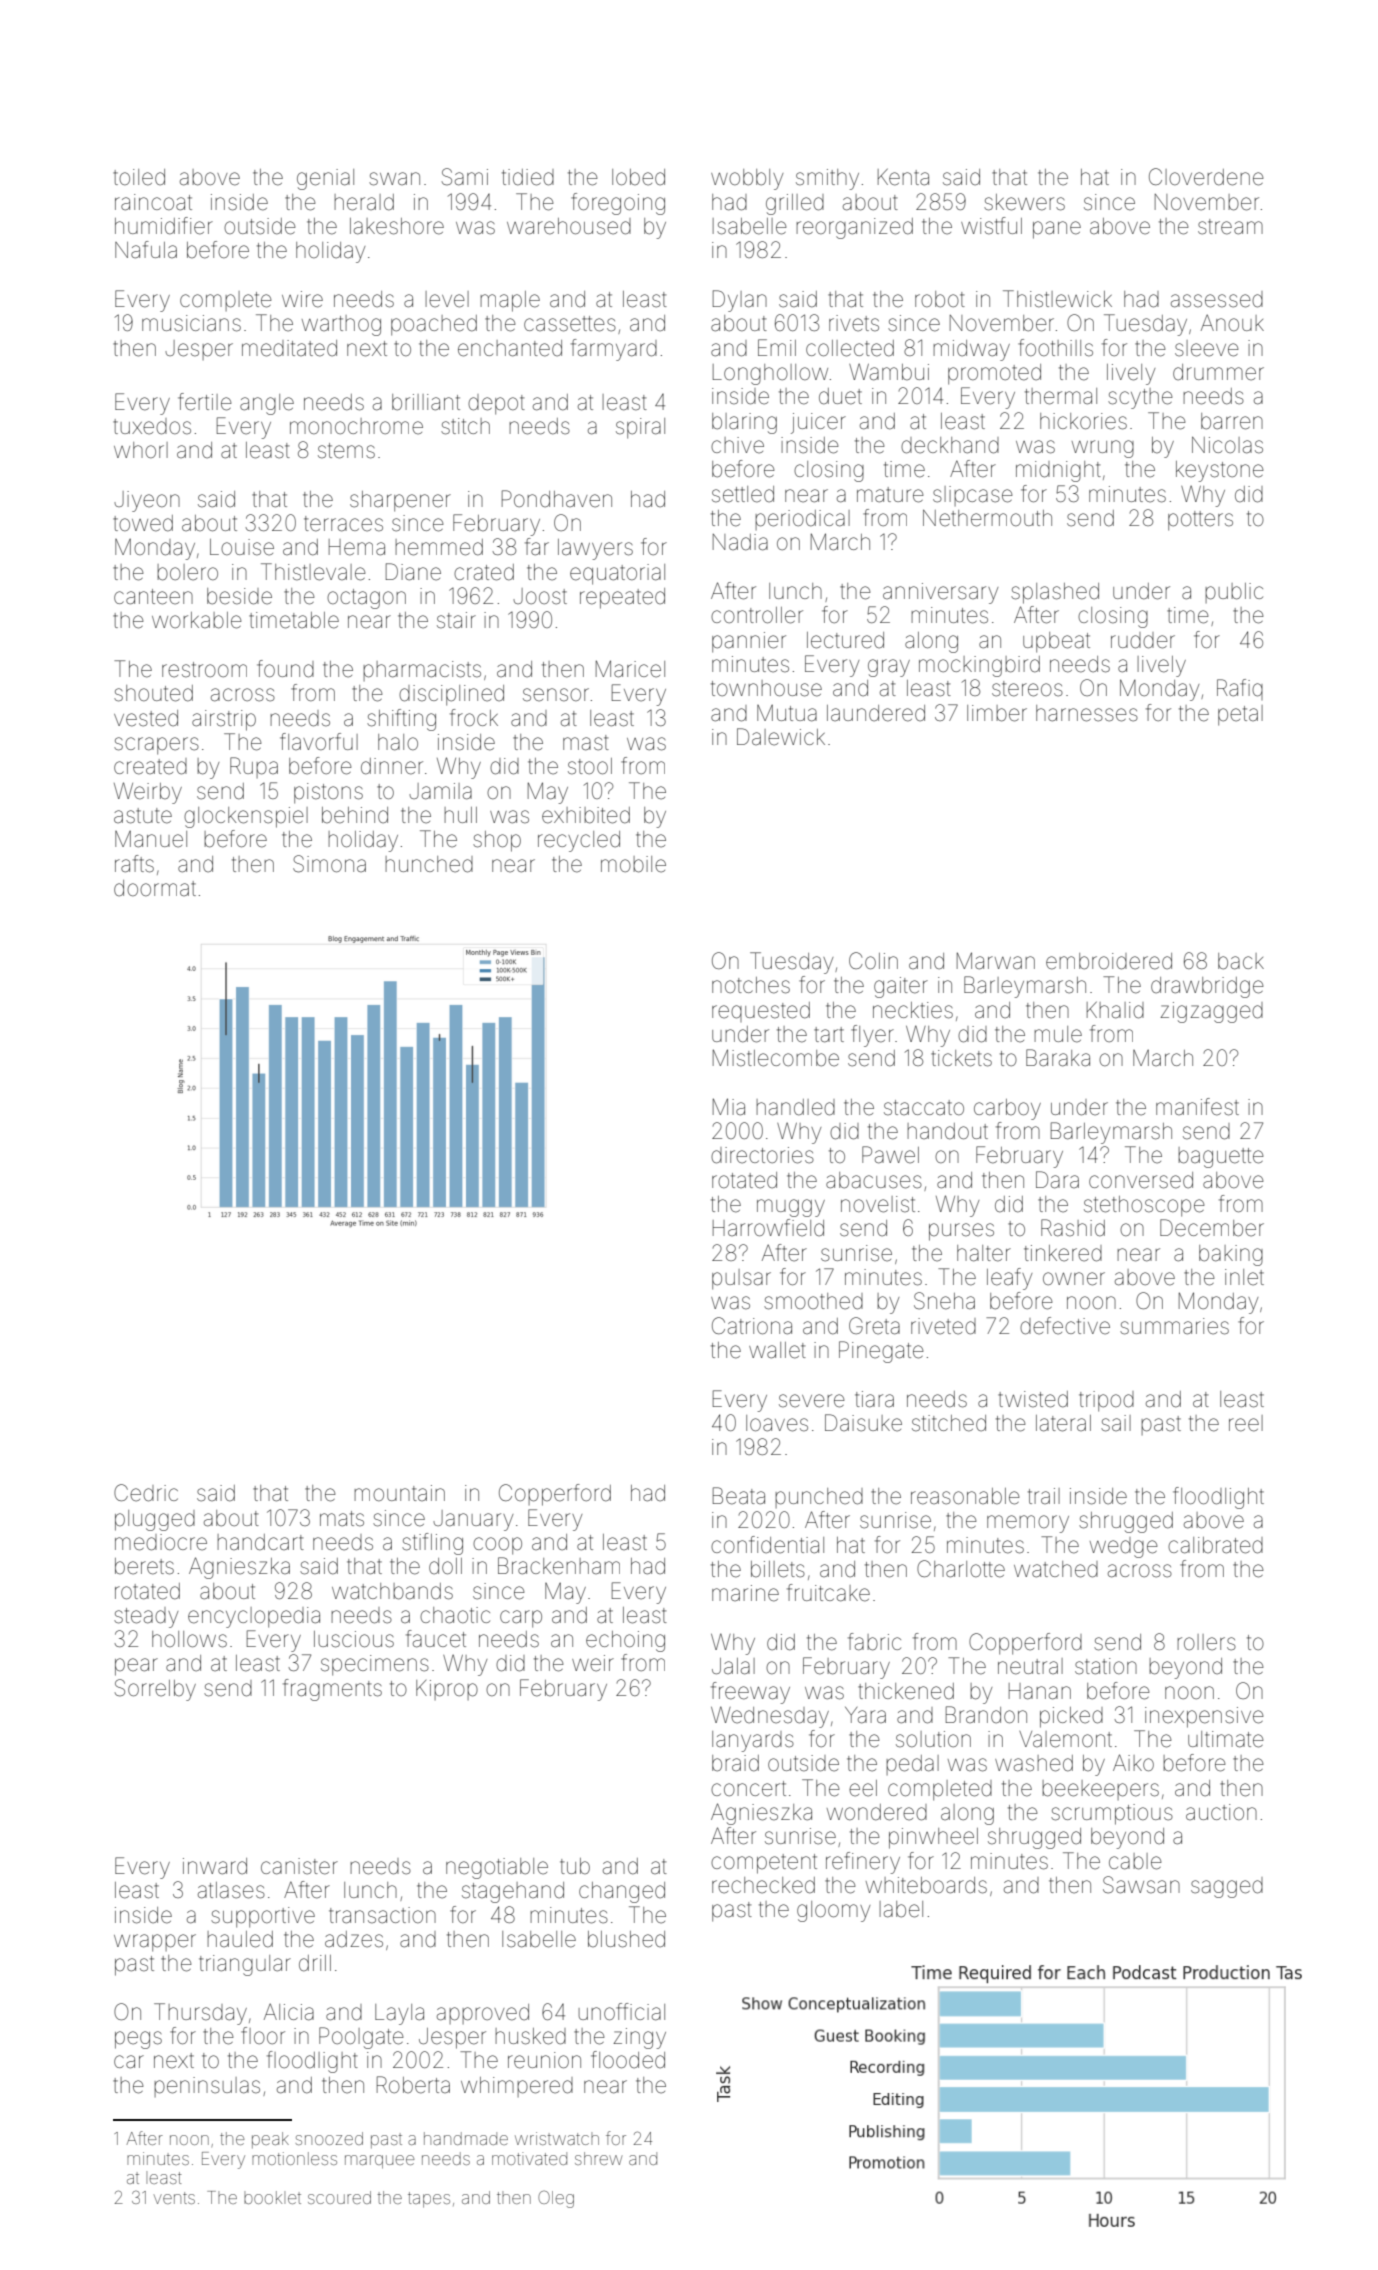  Describe the element at coordinates (1074, 1279) in the screenshot. I see `owner` at that location.
